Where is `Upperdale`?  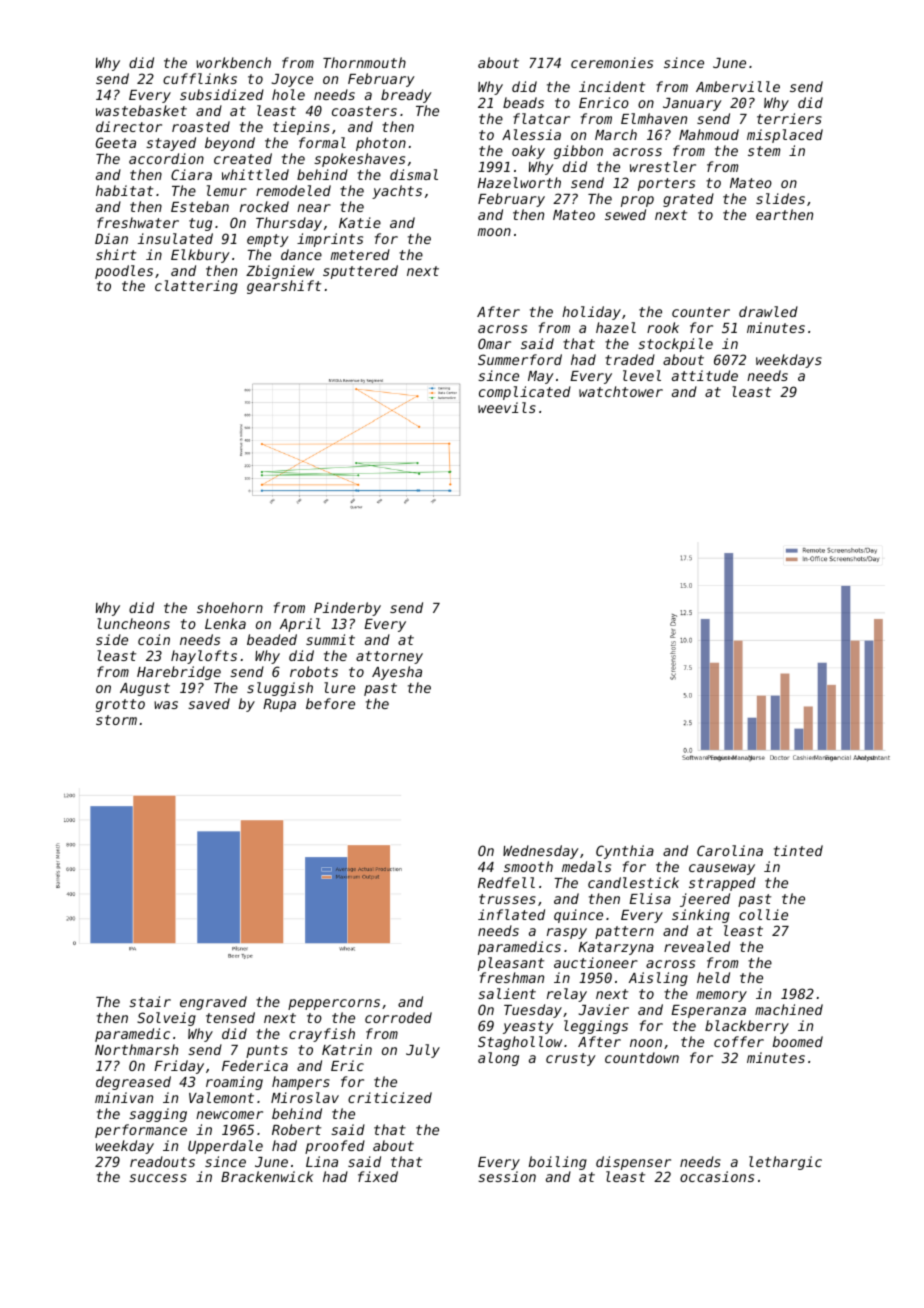
Upperdale is located at coordinates (225, 1147).
